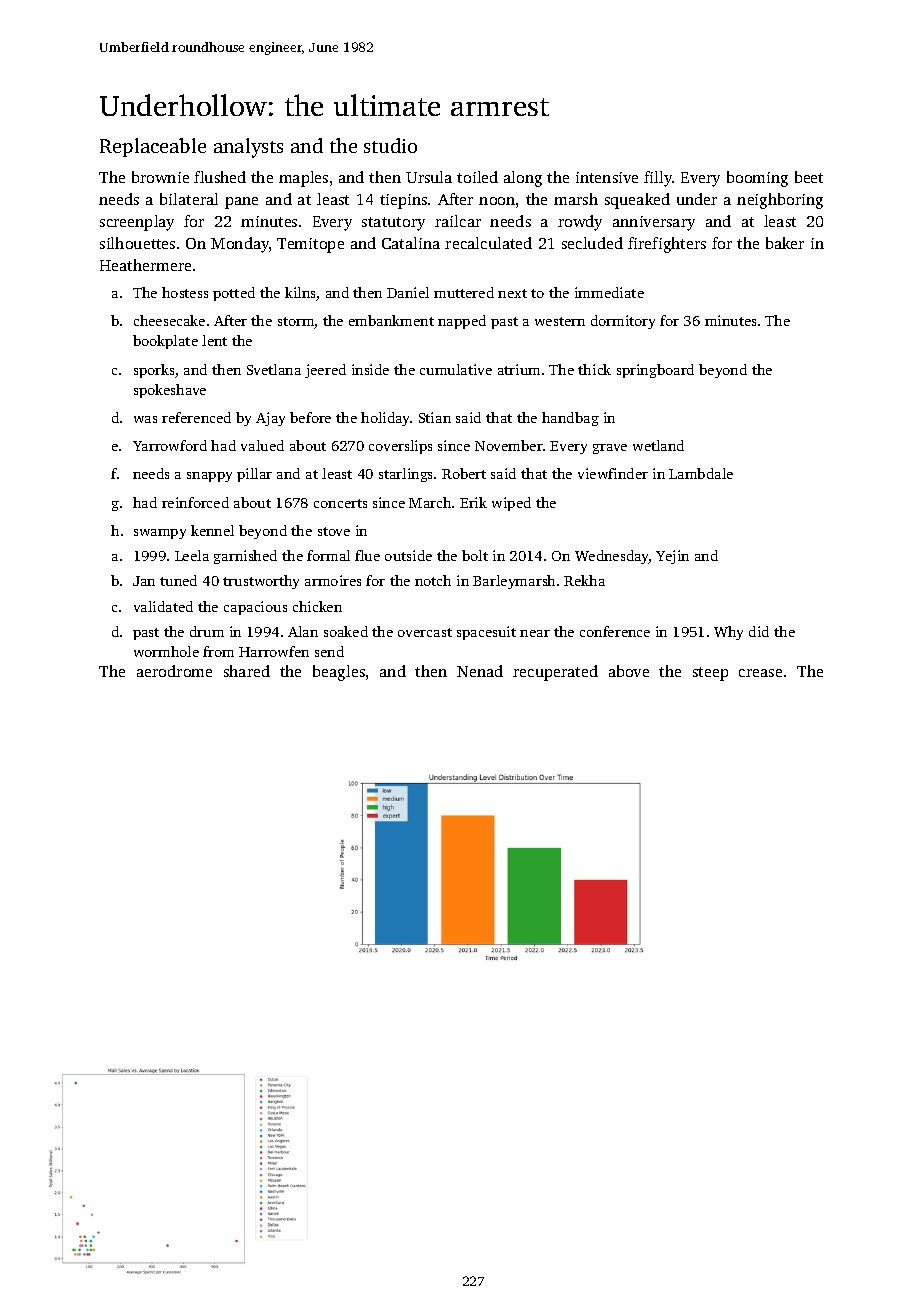 This image has height=1314, width=924. I want to click on atrium, so click(519, 369).
